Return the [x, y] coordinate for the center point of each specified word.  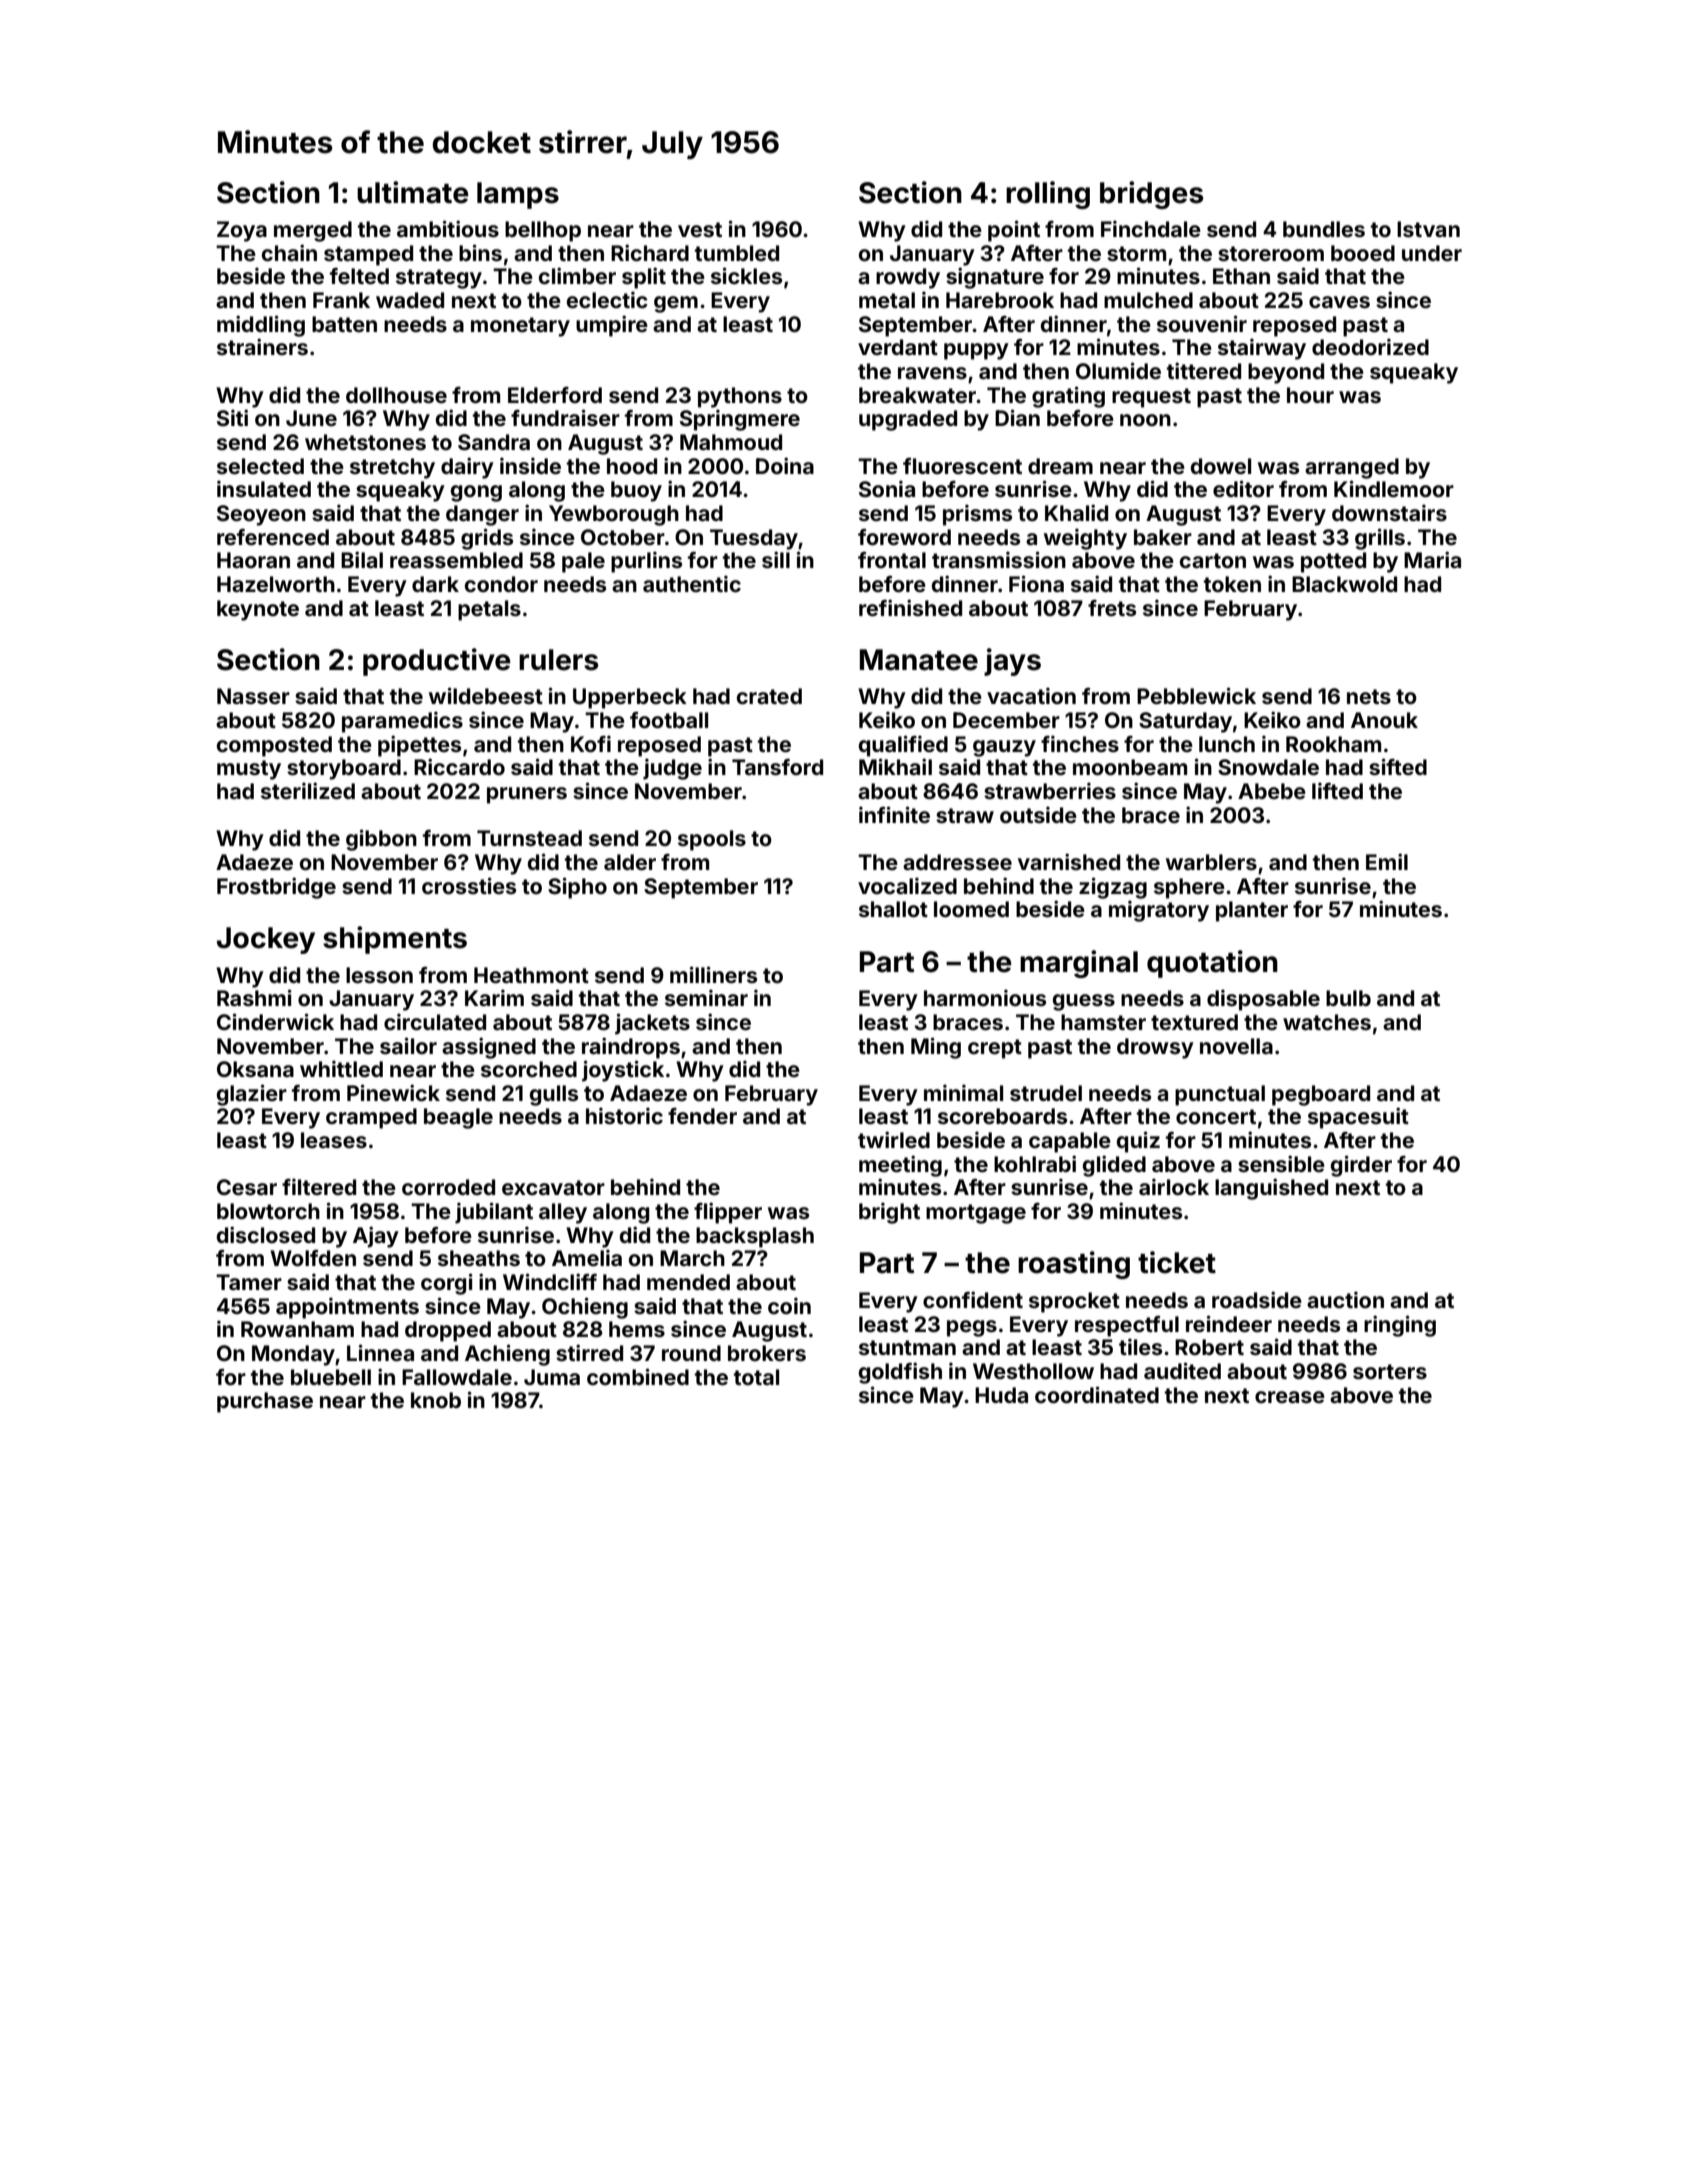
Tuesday [754, 539]
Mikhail [895, 766]
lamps [518, 195]
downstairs [1389, 512]
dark [435, 584]
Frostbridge [276, 888]
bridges [1152, 195]
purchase [265, 1402]
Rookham [1333, 744]
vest [700, 229]
